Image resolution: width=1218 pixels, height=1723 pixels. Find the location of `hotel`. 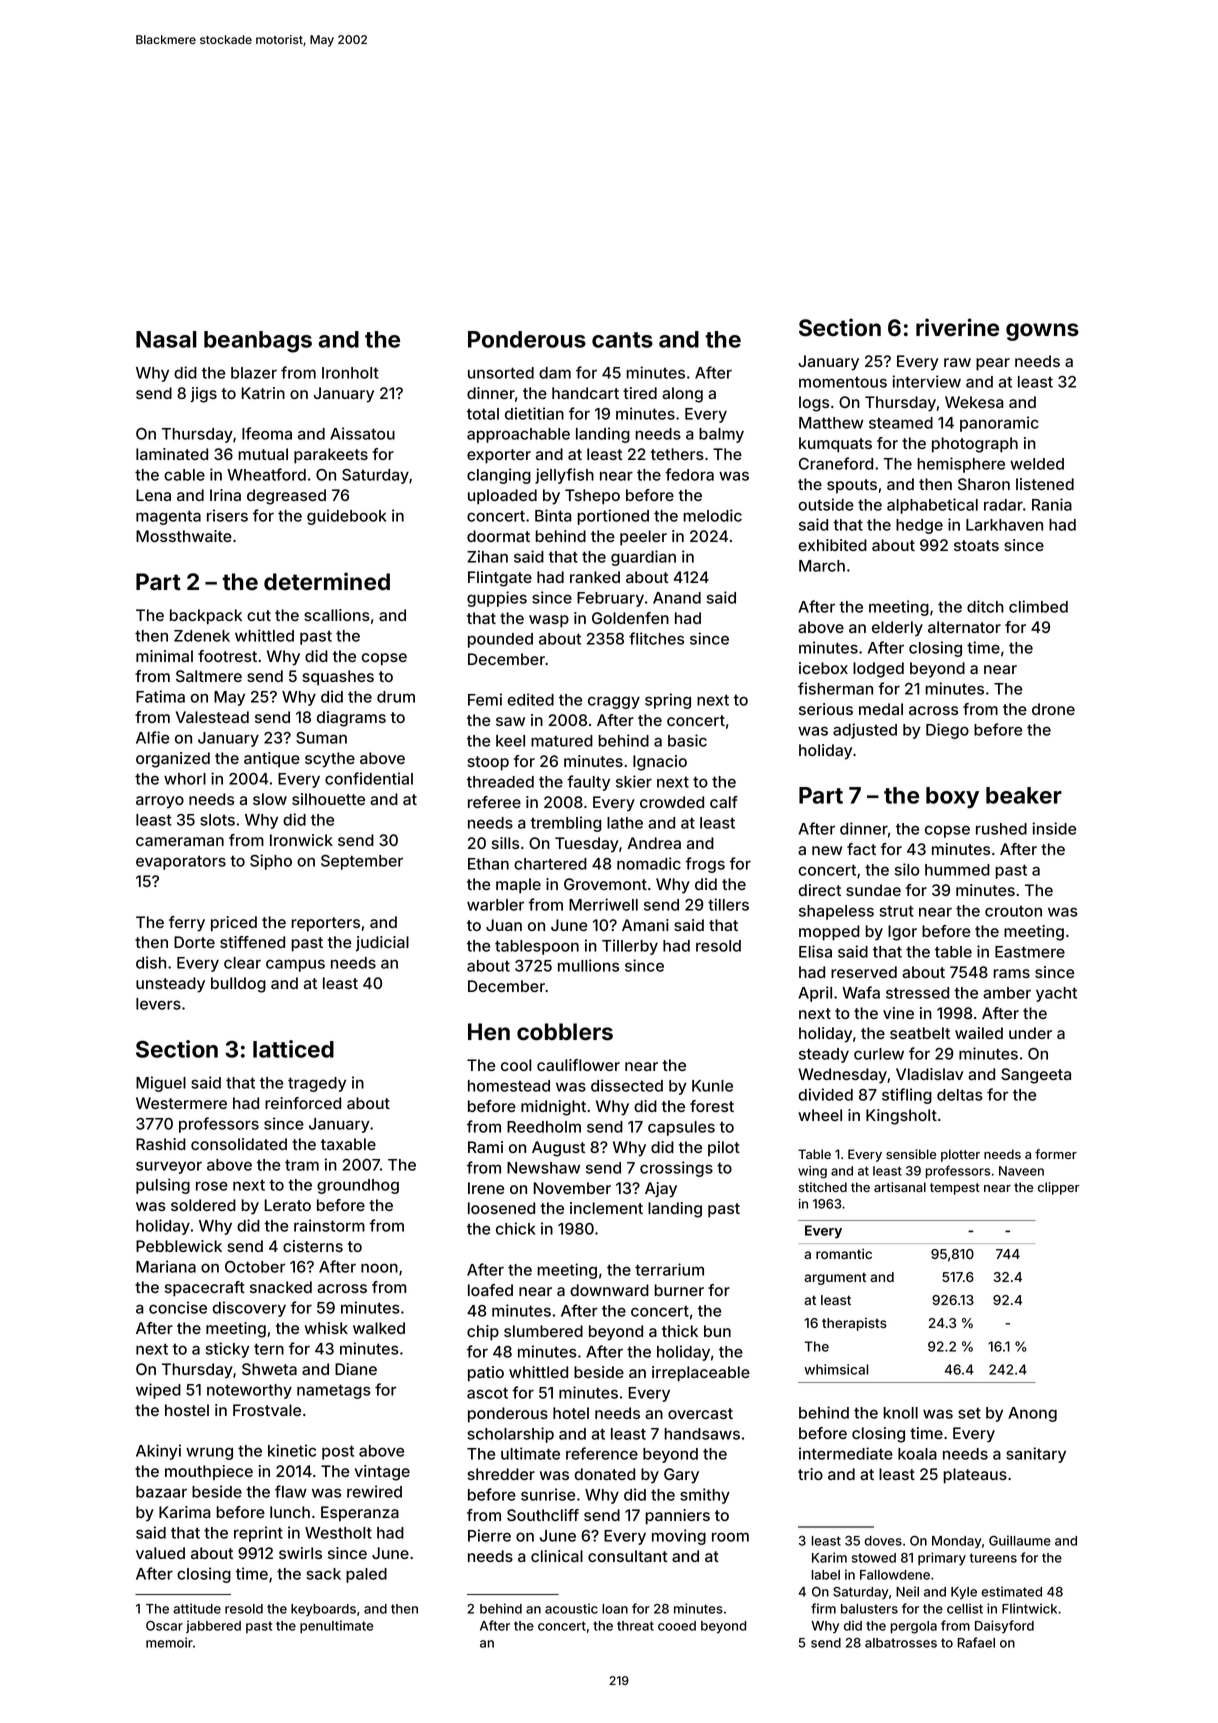

hotel is located at coordinates (571, 1413).
